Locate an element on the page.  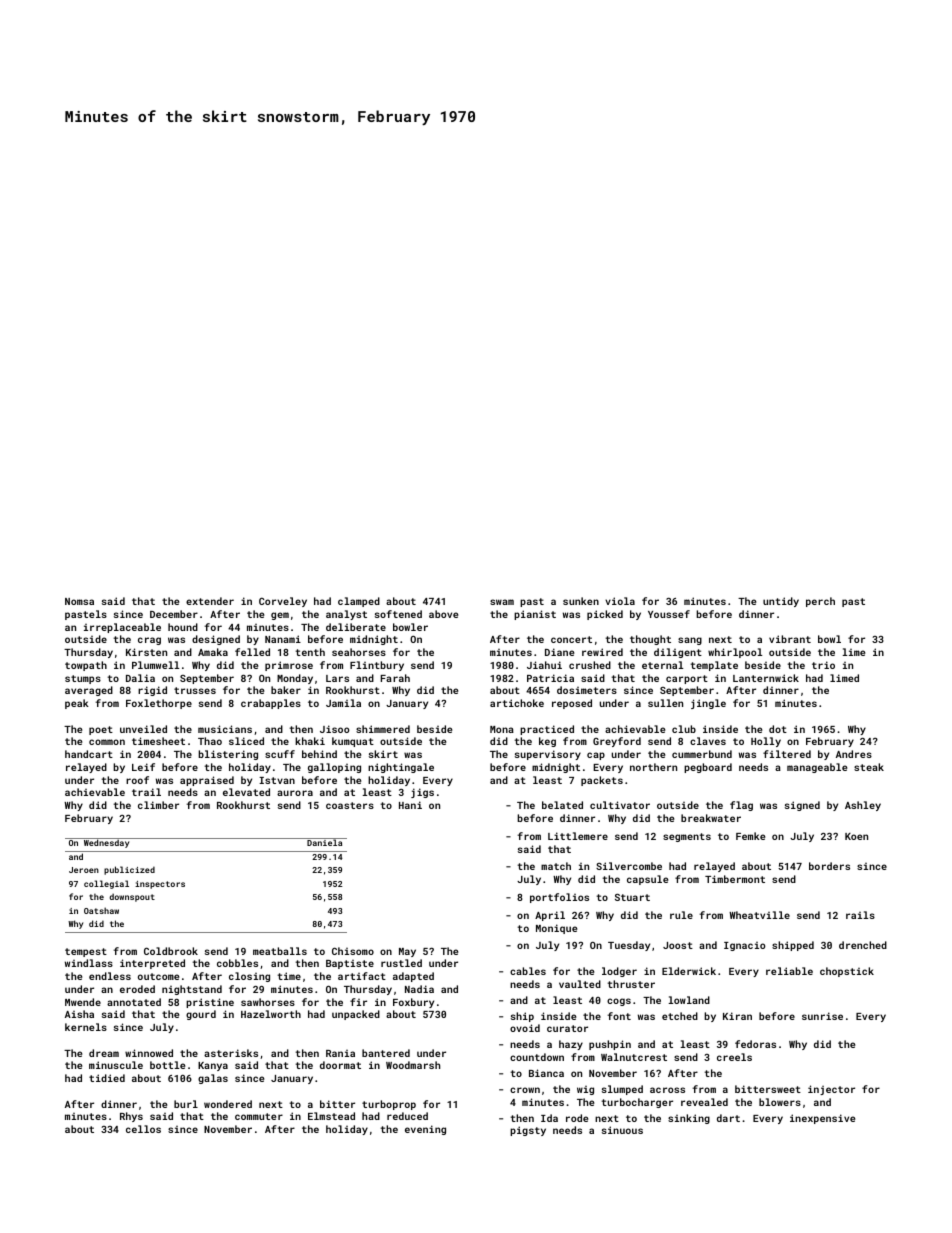
Nomsa is located at coordinates (79, 601).
